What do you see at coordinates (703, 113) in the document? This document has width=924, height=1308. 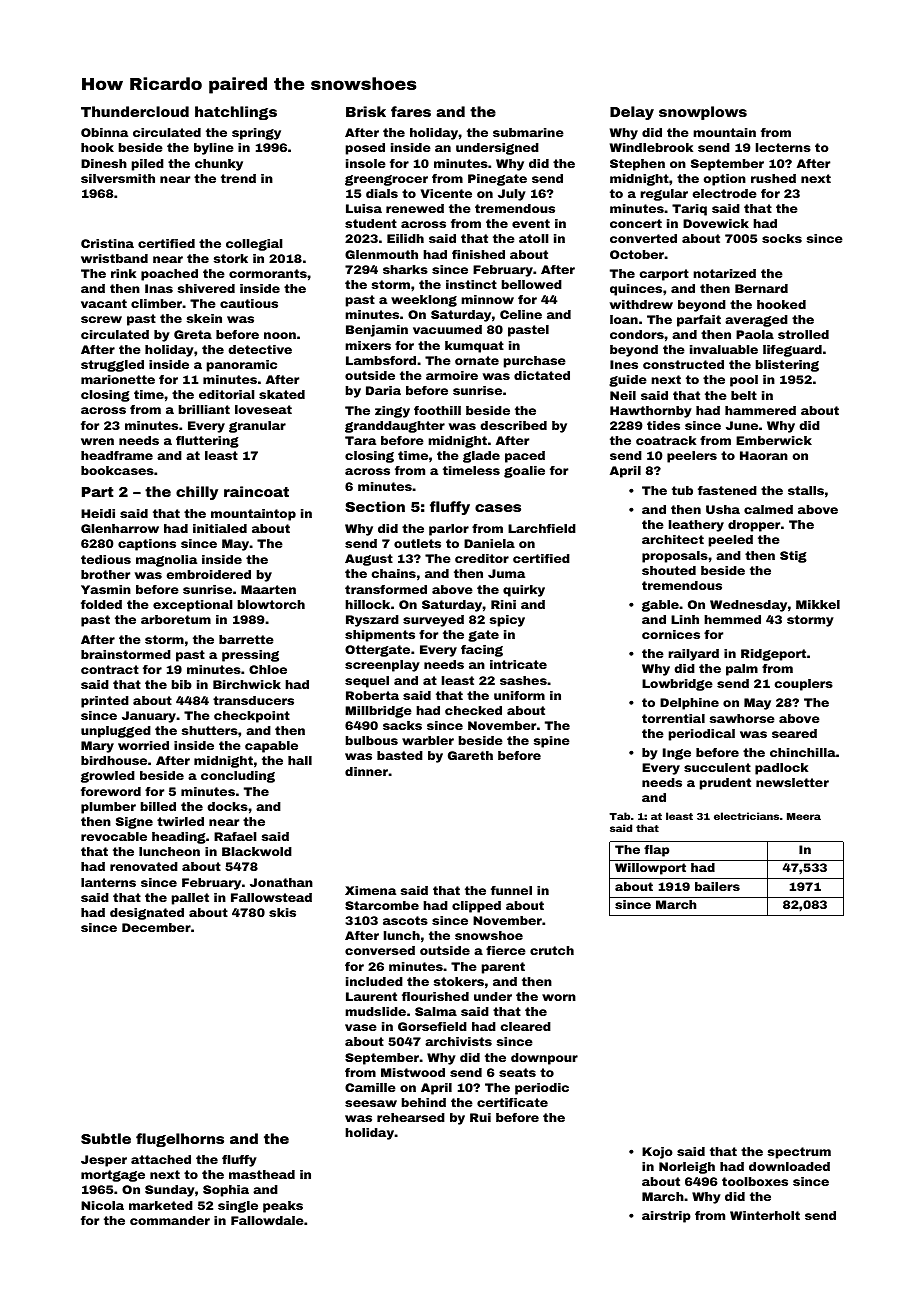 I see `snowplows` at bounding box center [703, 113].
